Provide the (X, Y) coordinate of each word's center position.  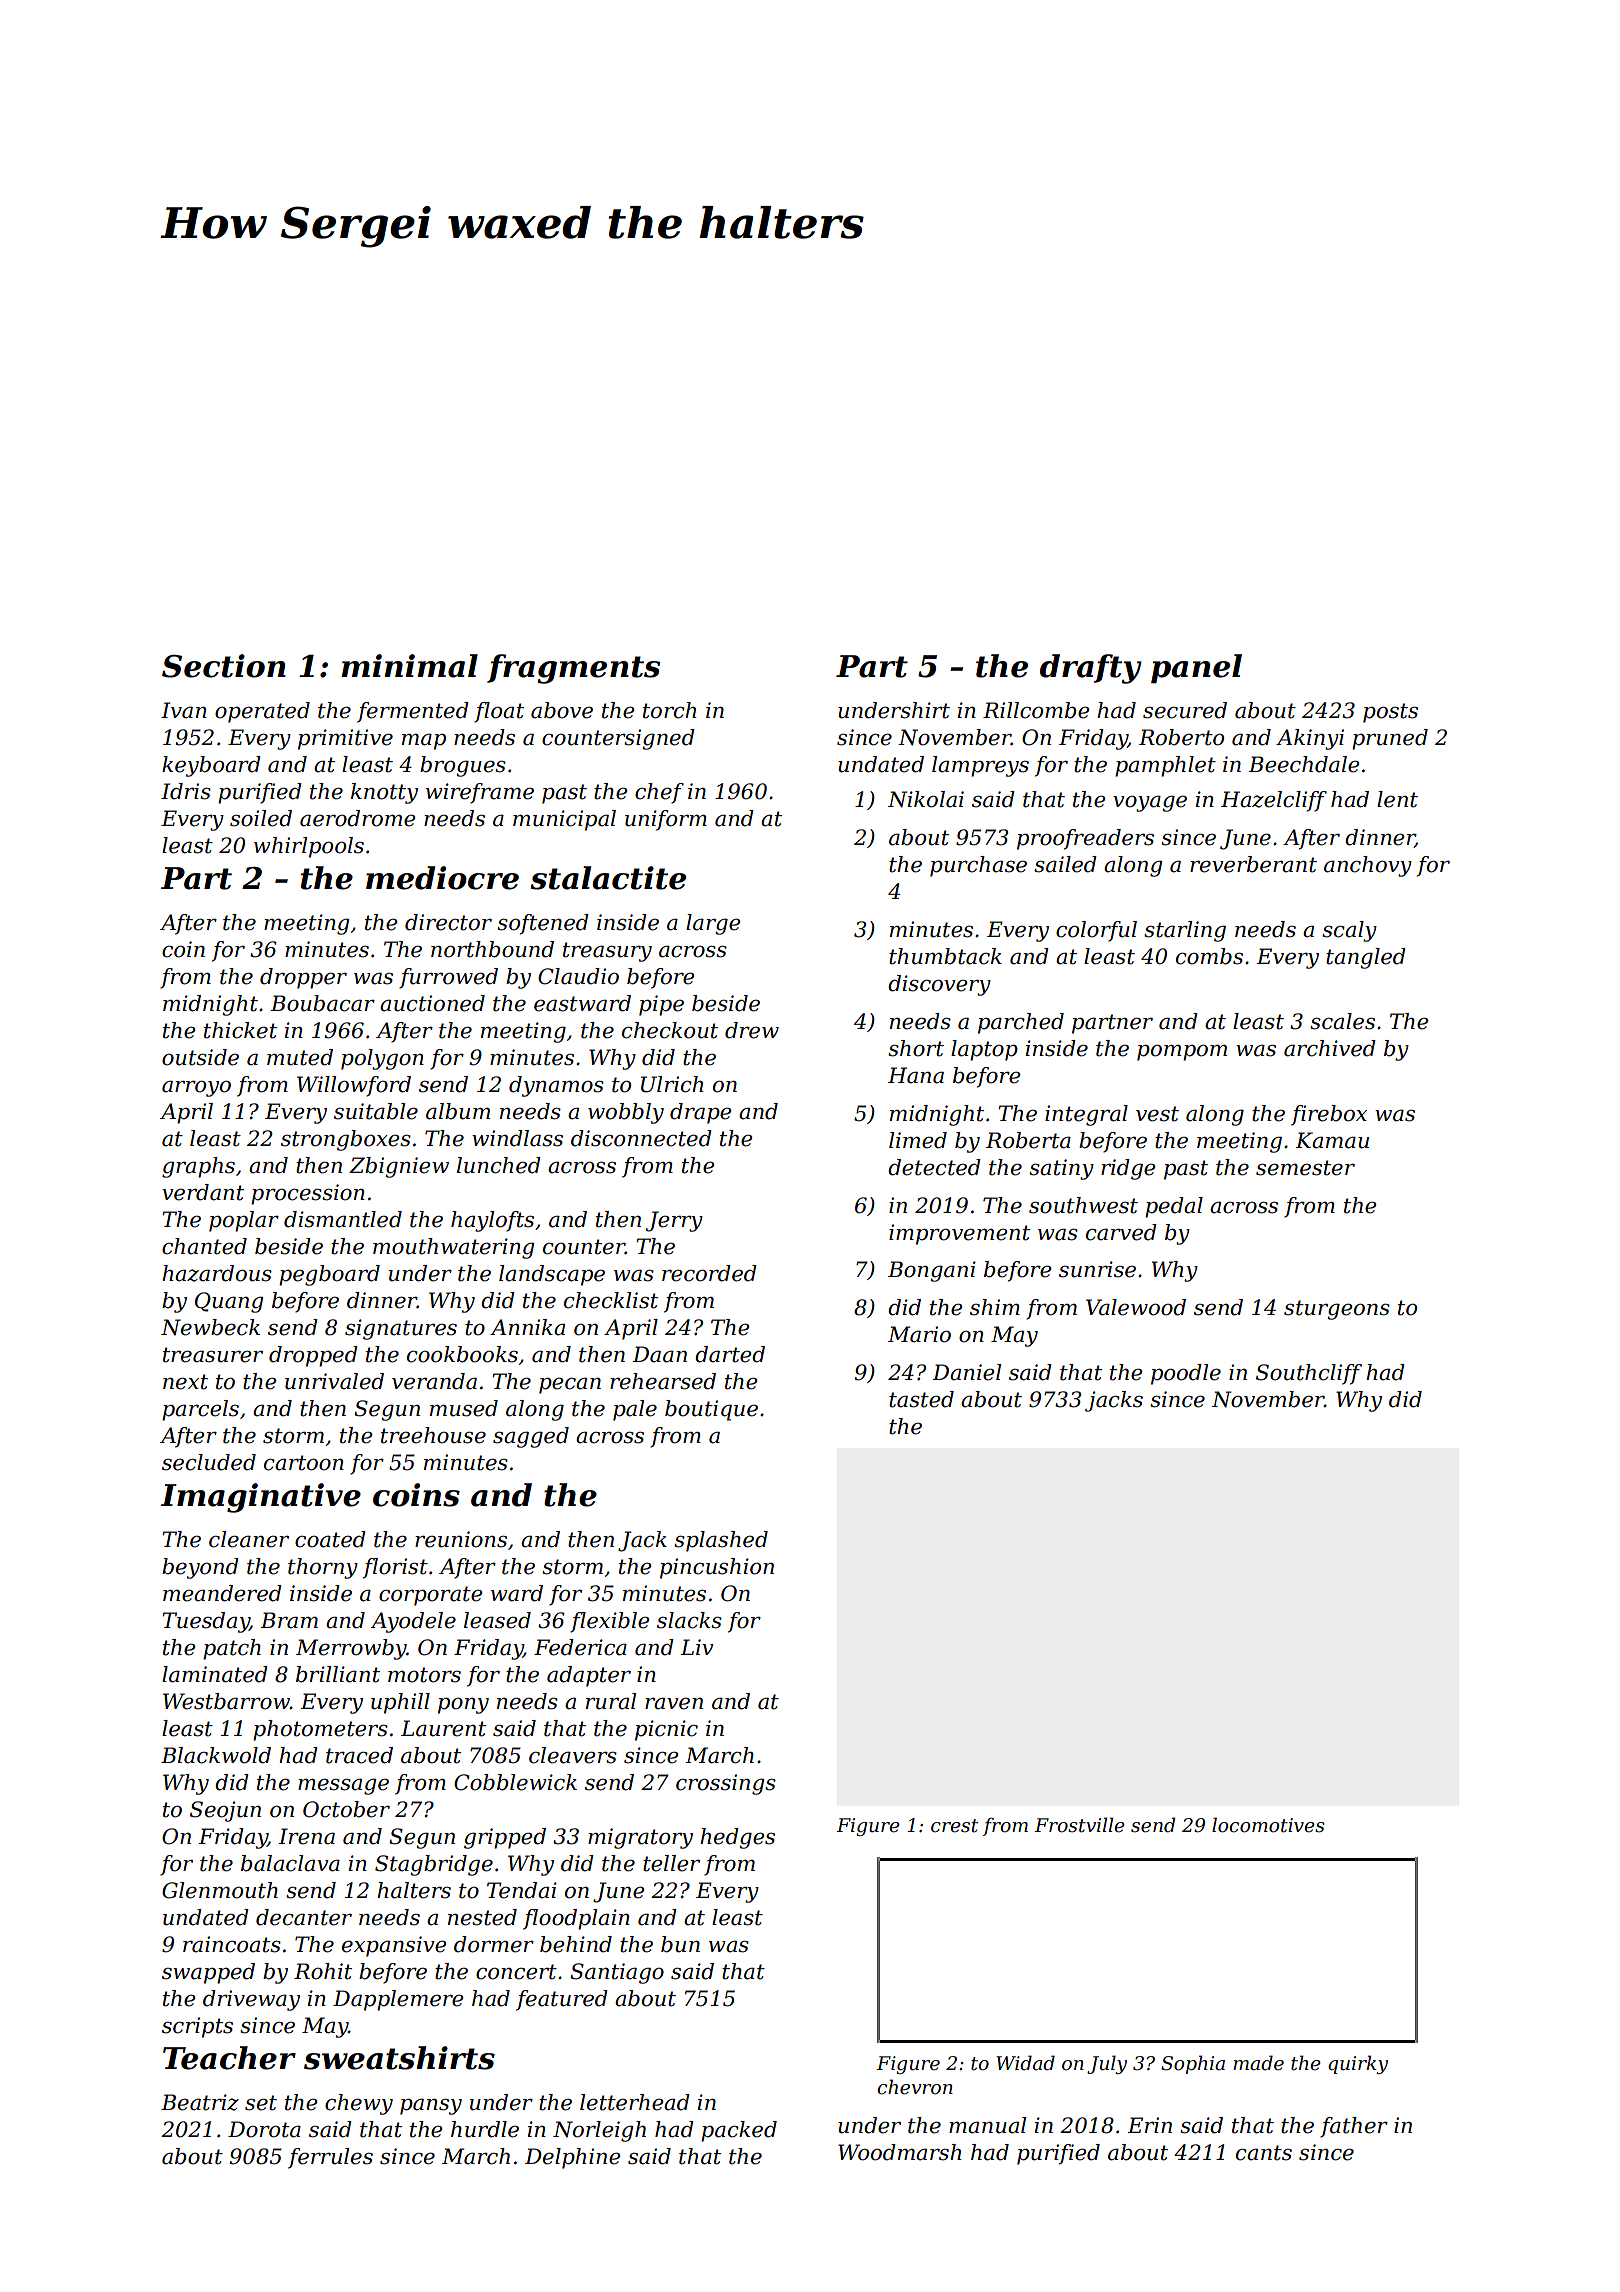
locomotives (1268, 1825)
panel (1196, 669)
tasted (921, 1399)
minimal (409, 666)
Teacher (229, 2058)
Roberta (1028, 1140)
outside (200, 1057)
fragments (573, 669)
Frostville (1079, 1825)
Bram (289, 1620)
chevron (915, 2087)
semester (1305, 1168)
